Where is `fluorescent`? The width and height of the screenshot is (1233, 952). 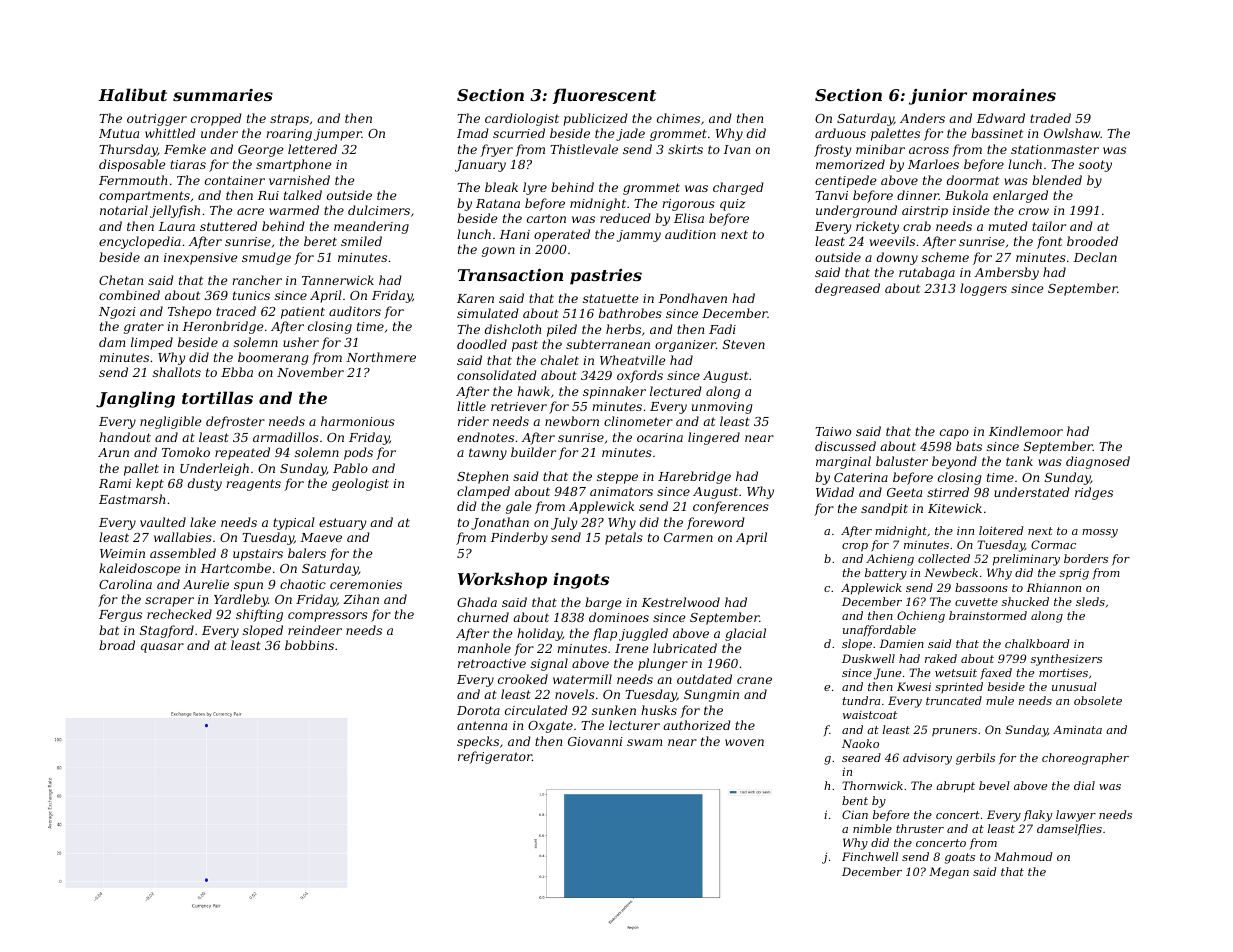
fluorescent is located at coordinates (604, 96).
